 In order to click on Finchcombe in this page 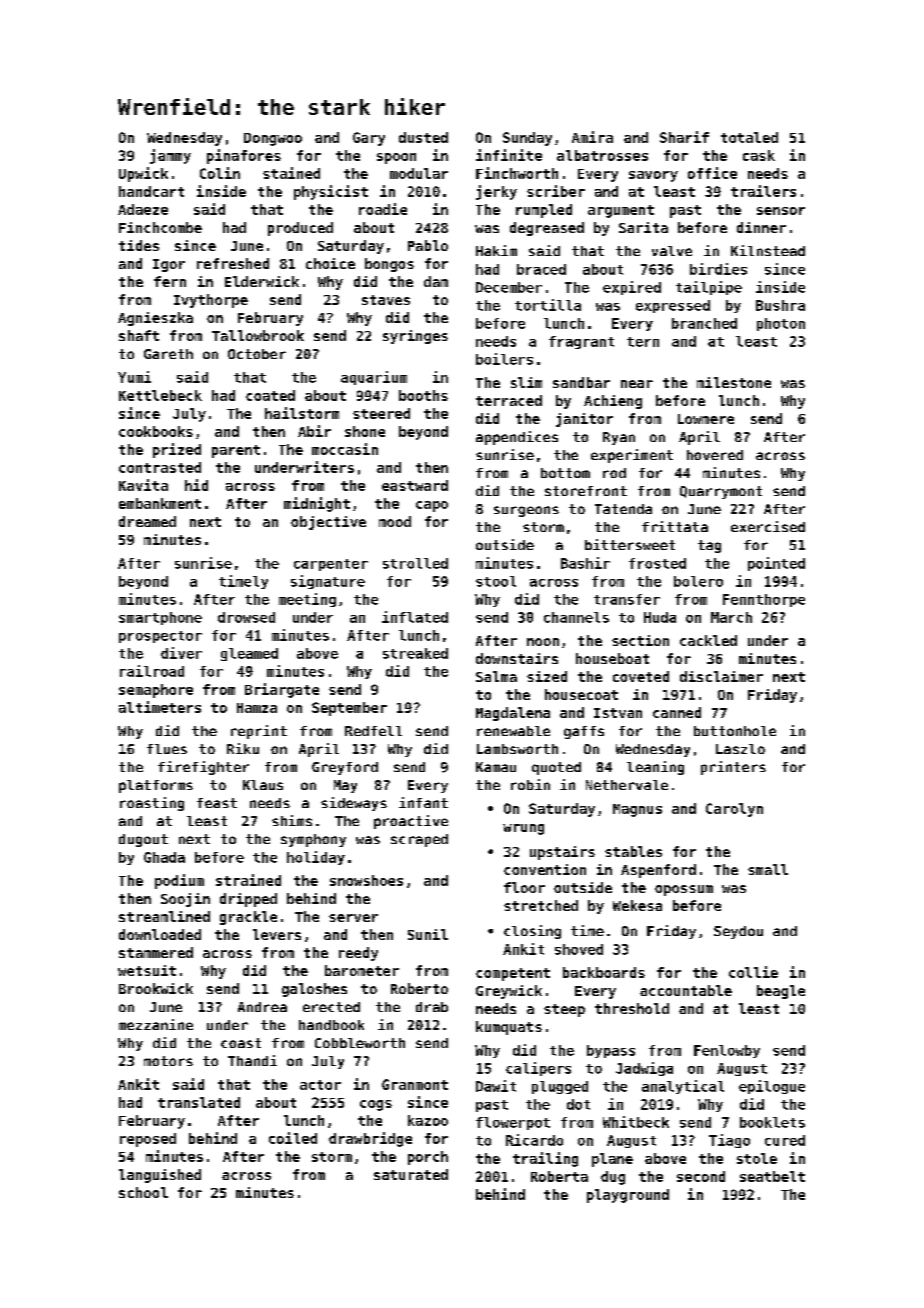, I will do `click(160, 227)`.
